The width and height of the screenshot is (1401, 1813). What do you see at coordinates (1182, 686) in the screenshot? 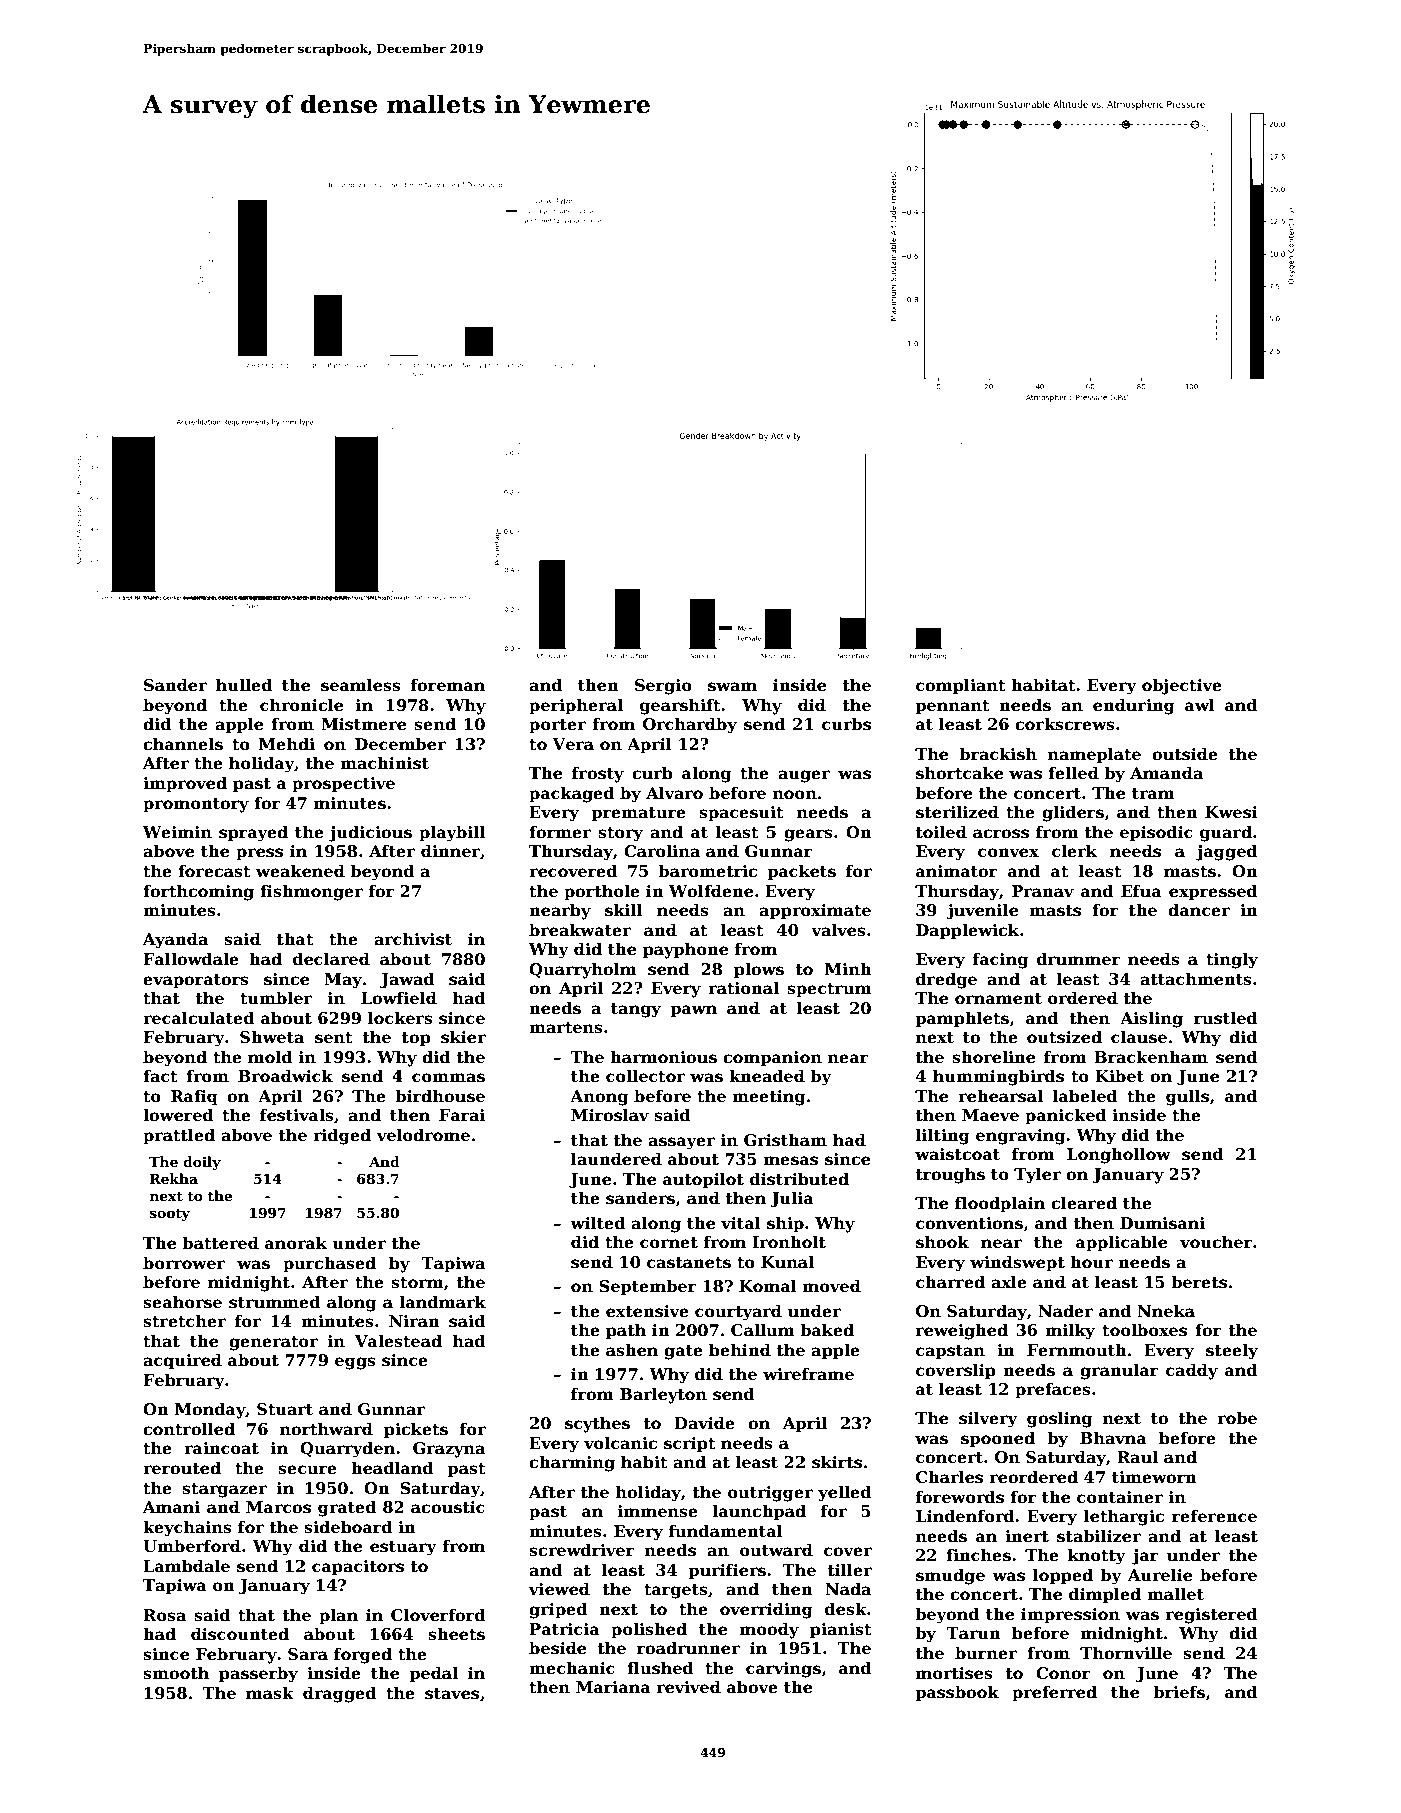
I see `objective` at bounding box center [1182, 686].
